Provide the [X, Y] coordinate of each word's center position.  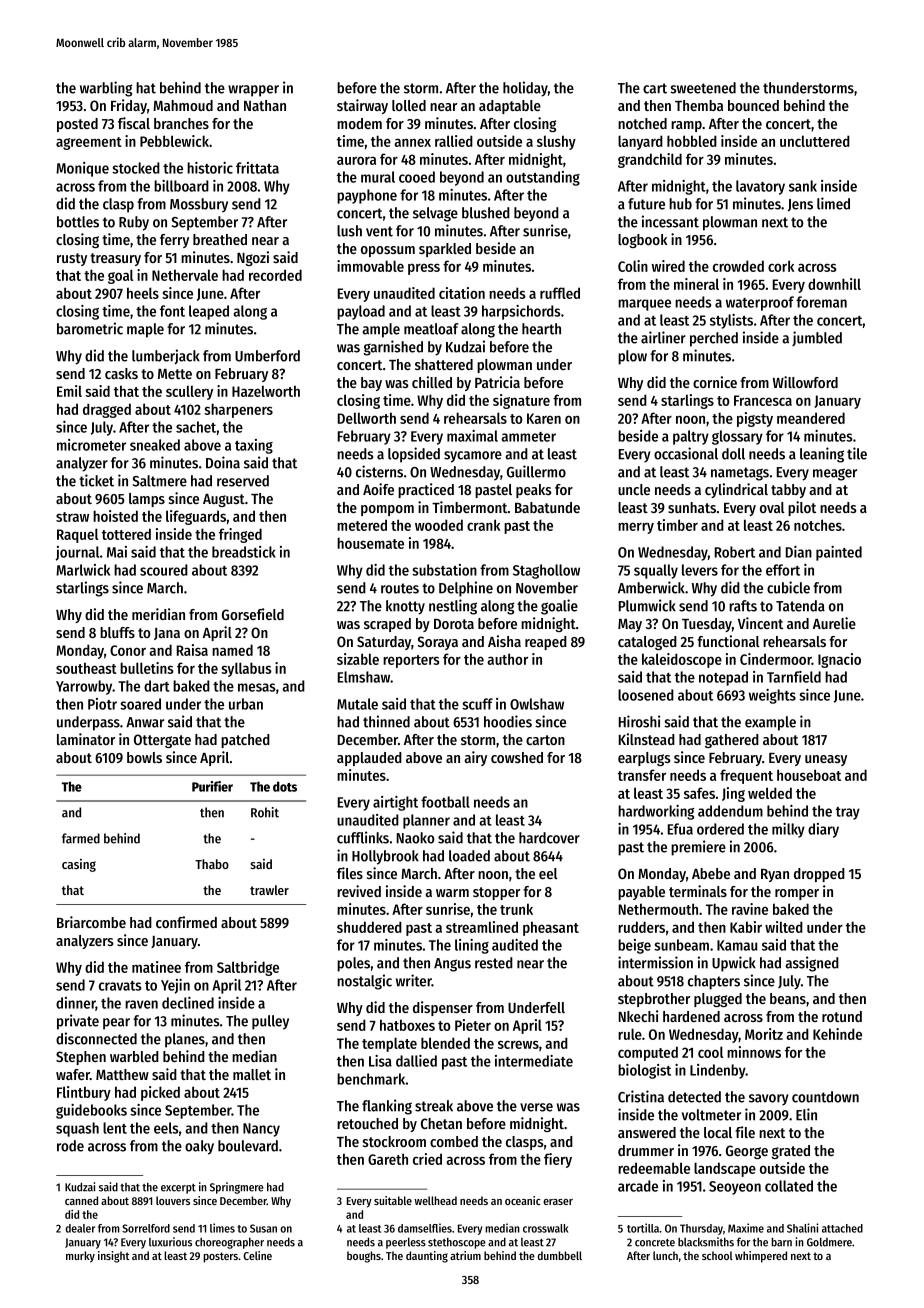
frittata [257, 168]
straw [72, 517]
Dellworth [367, 418]
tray [848, 813]
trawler [269, 890]
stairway [362, 106]
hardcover [549, 838]
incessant [670, 221]
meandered [811, 418]
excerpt [178, 1189]
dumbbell [559, 1255]
